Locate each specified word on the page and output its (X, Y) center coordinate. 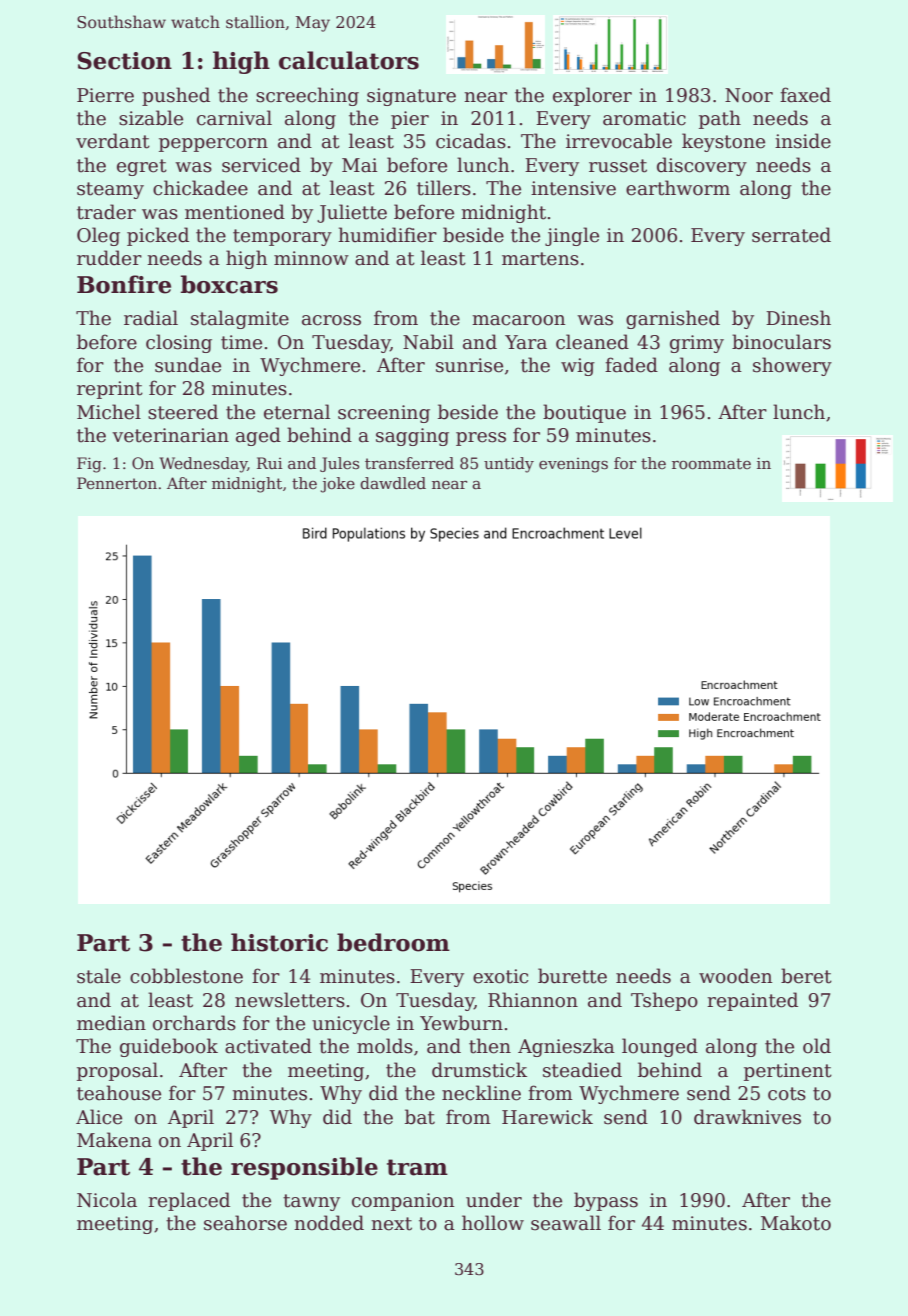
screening (384, 414)
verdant (113, 141)
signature (411, 97)
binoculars (781, 342)
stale (99, 976)
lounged (660, 1047)
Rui (270, 463)
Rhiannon (533, 1000)
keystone (723, 142)
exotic (500, 976)
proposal (117, 1071)
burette (572, 976)
